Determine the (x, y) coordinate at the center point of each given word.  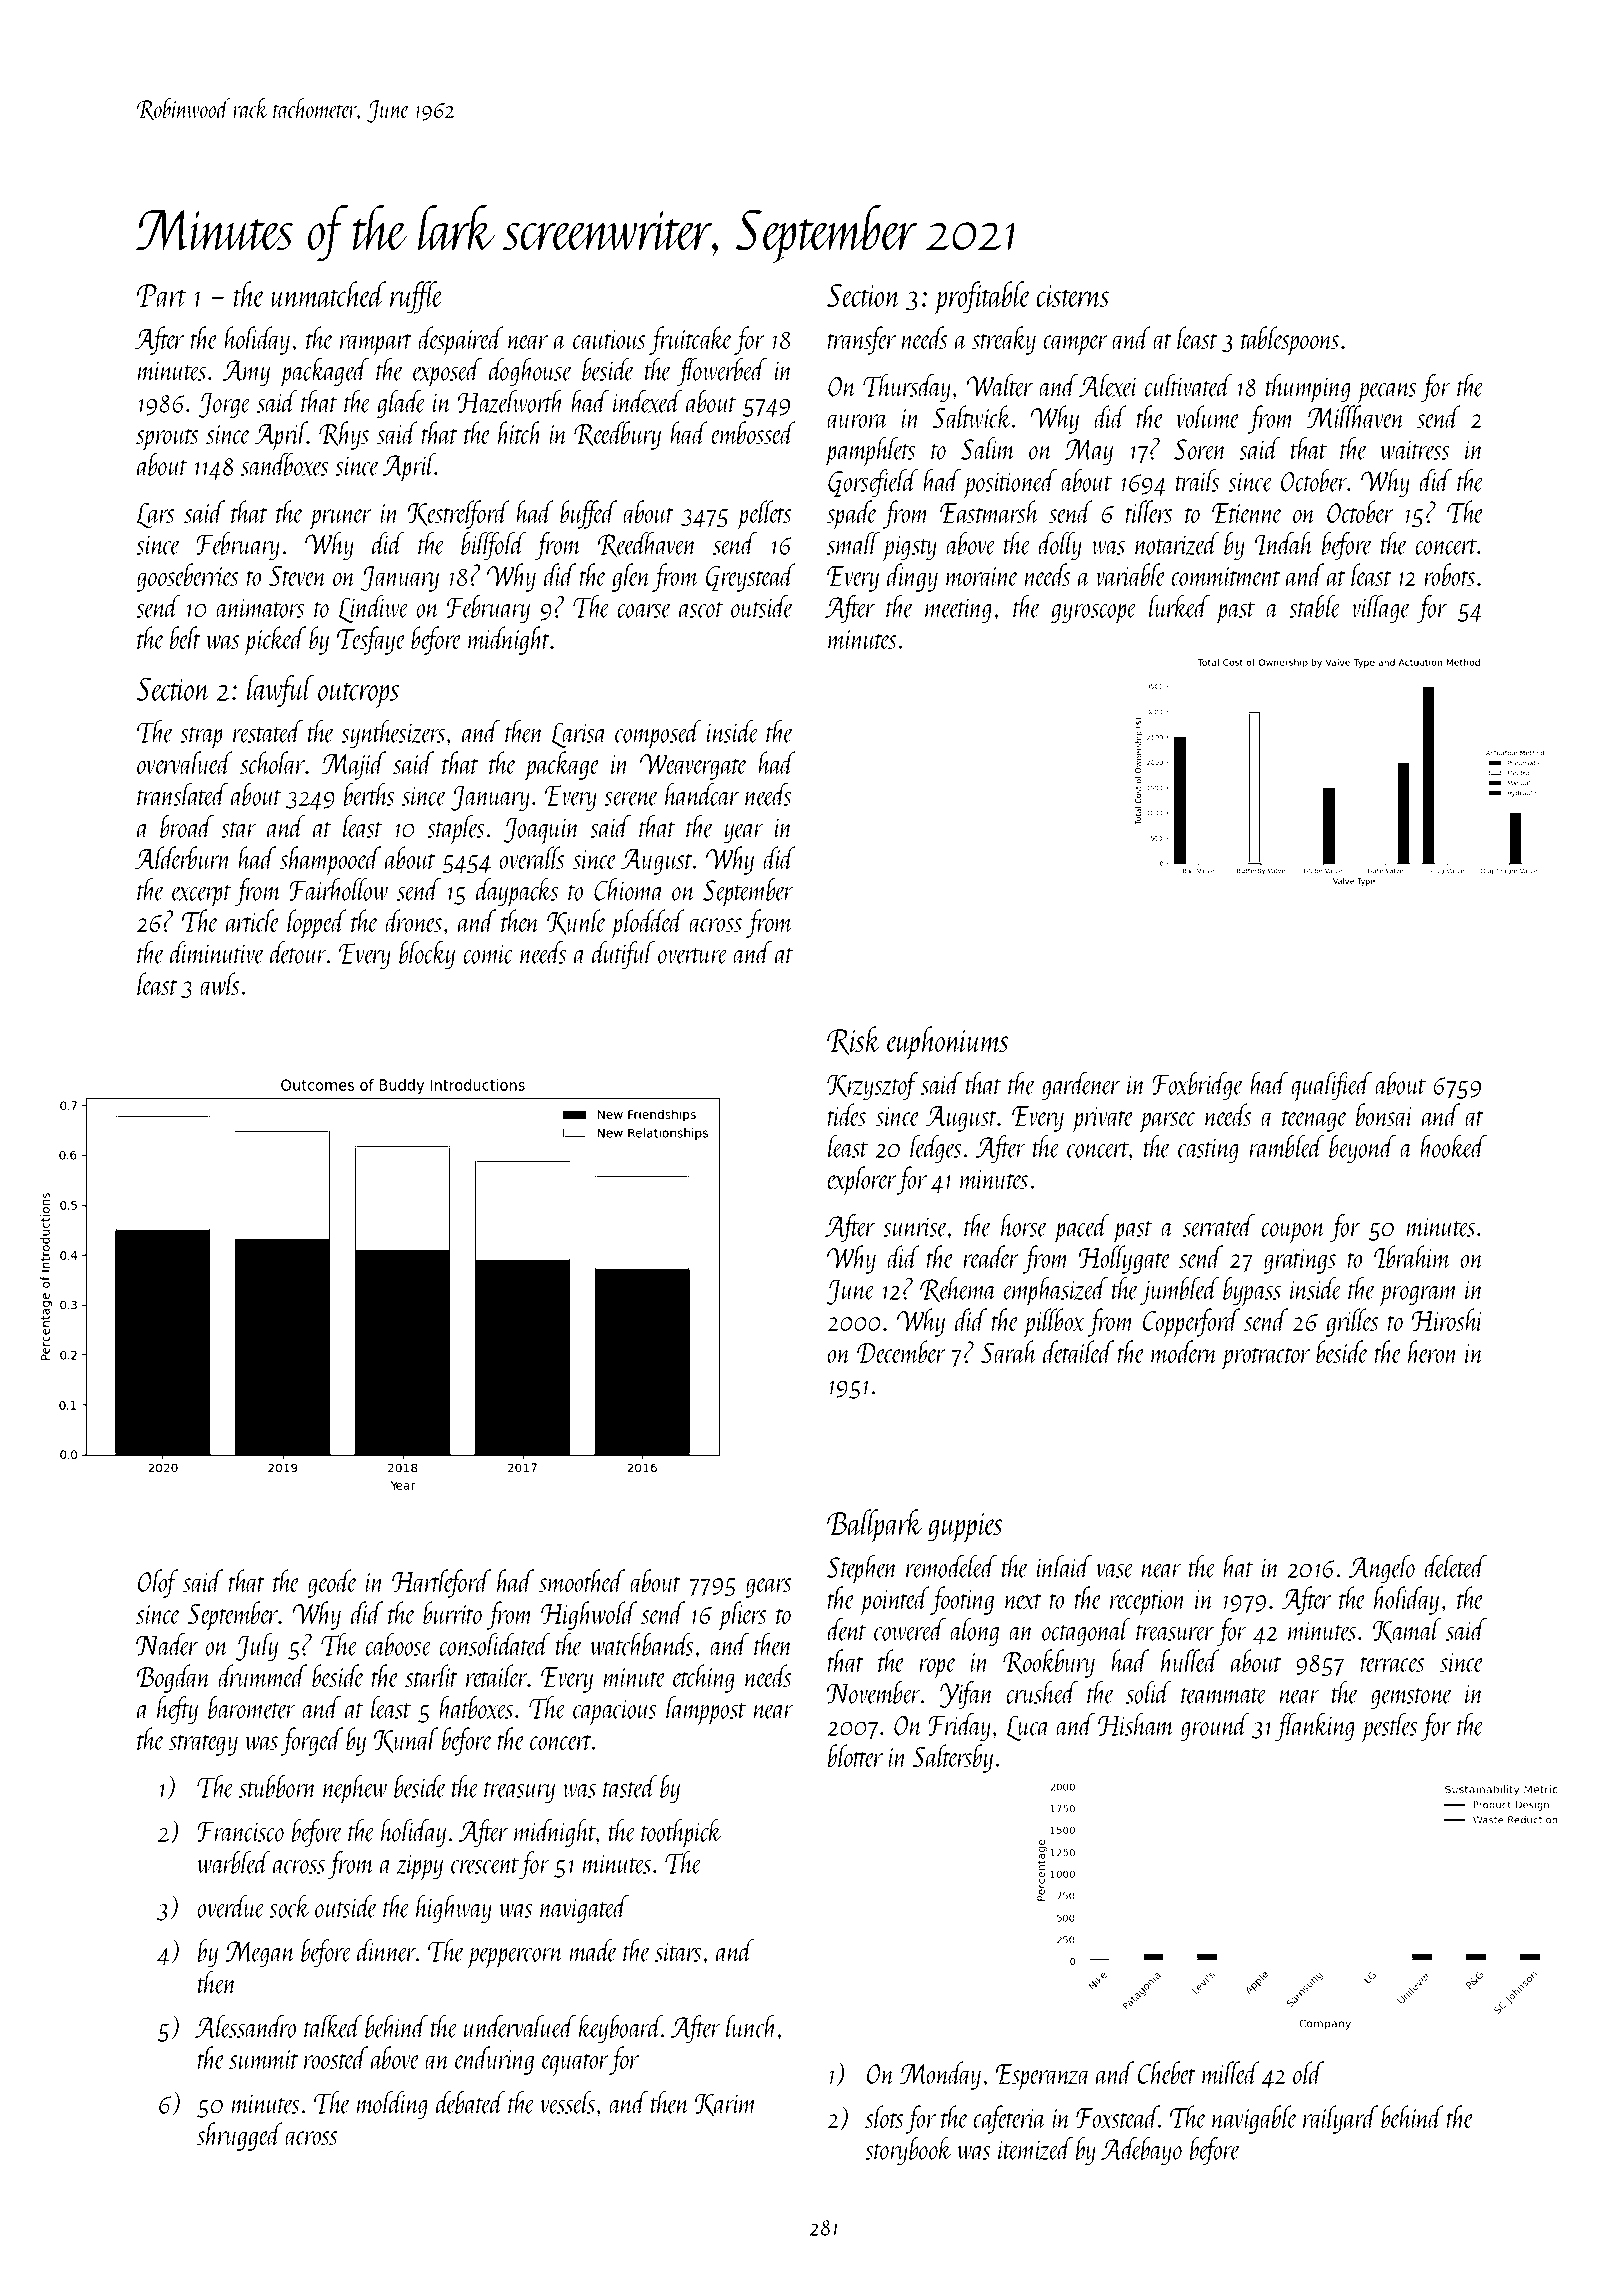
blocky (427, 955)
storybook (909, 2151)
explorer (862, 1181)
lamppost (706, 1710)
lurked (1179, 606)
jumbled (1179, 1291)
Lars (155, 515)
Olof (158, 1583)
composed (658, 734)
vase (1115, 1571)
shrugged (240, 2136)
